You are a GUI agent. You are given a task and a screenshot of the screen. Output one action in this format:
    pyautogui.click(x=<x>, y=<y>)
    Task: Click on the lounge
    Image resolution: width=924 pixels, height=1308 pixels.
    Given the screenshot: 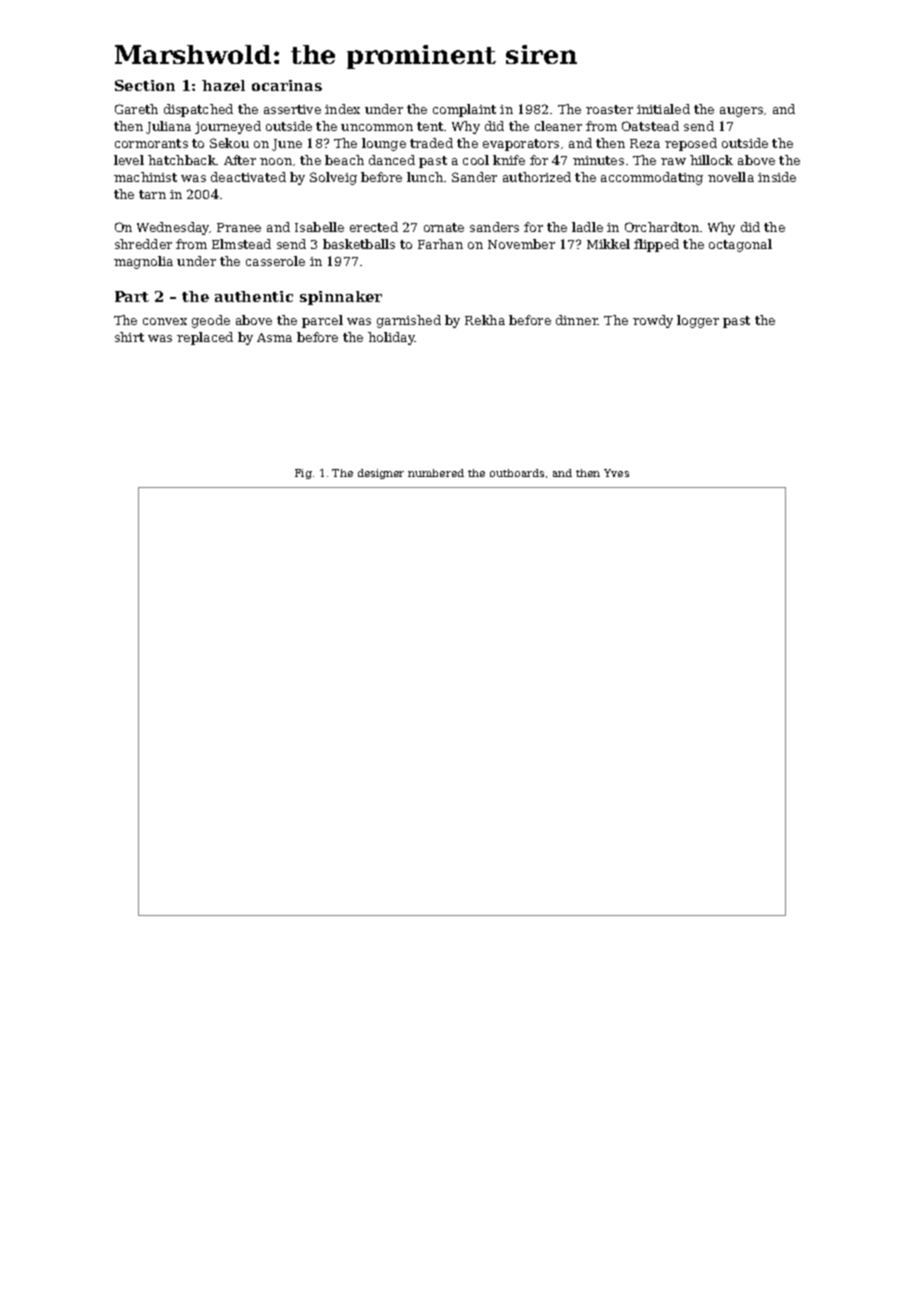 What is the action you would take?
    pyautogui.click(x=384, y=144)
